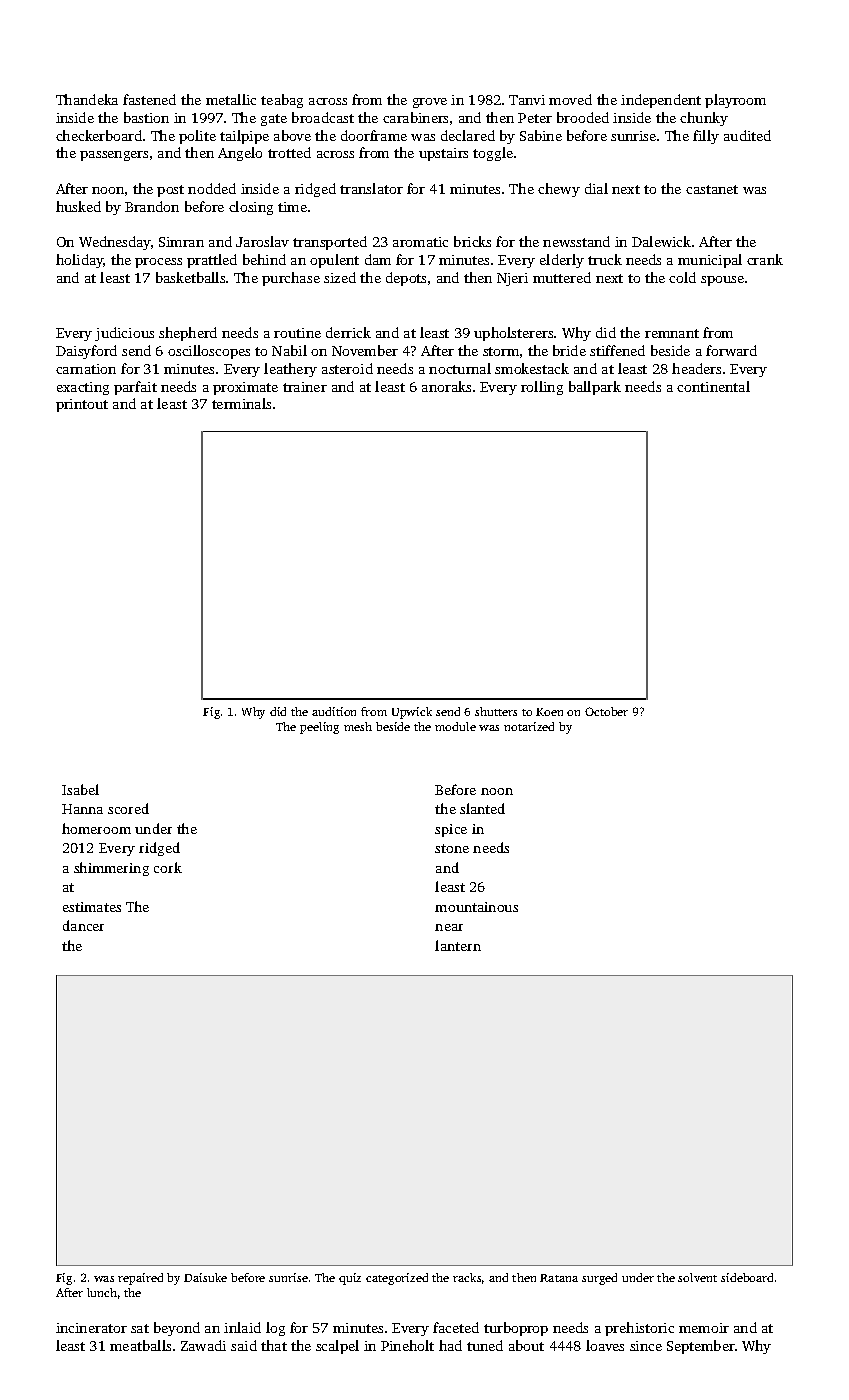 This screenshot has width=849, height=1400. Describe the element at coordinates (374, 135) in the screenshot. I see `doorframe` at that location.
